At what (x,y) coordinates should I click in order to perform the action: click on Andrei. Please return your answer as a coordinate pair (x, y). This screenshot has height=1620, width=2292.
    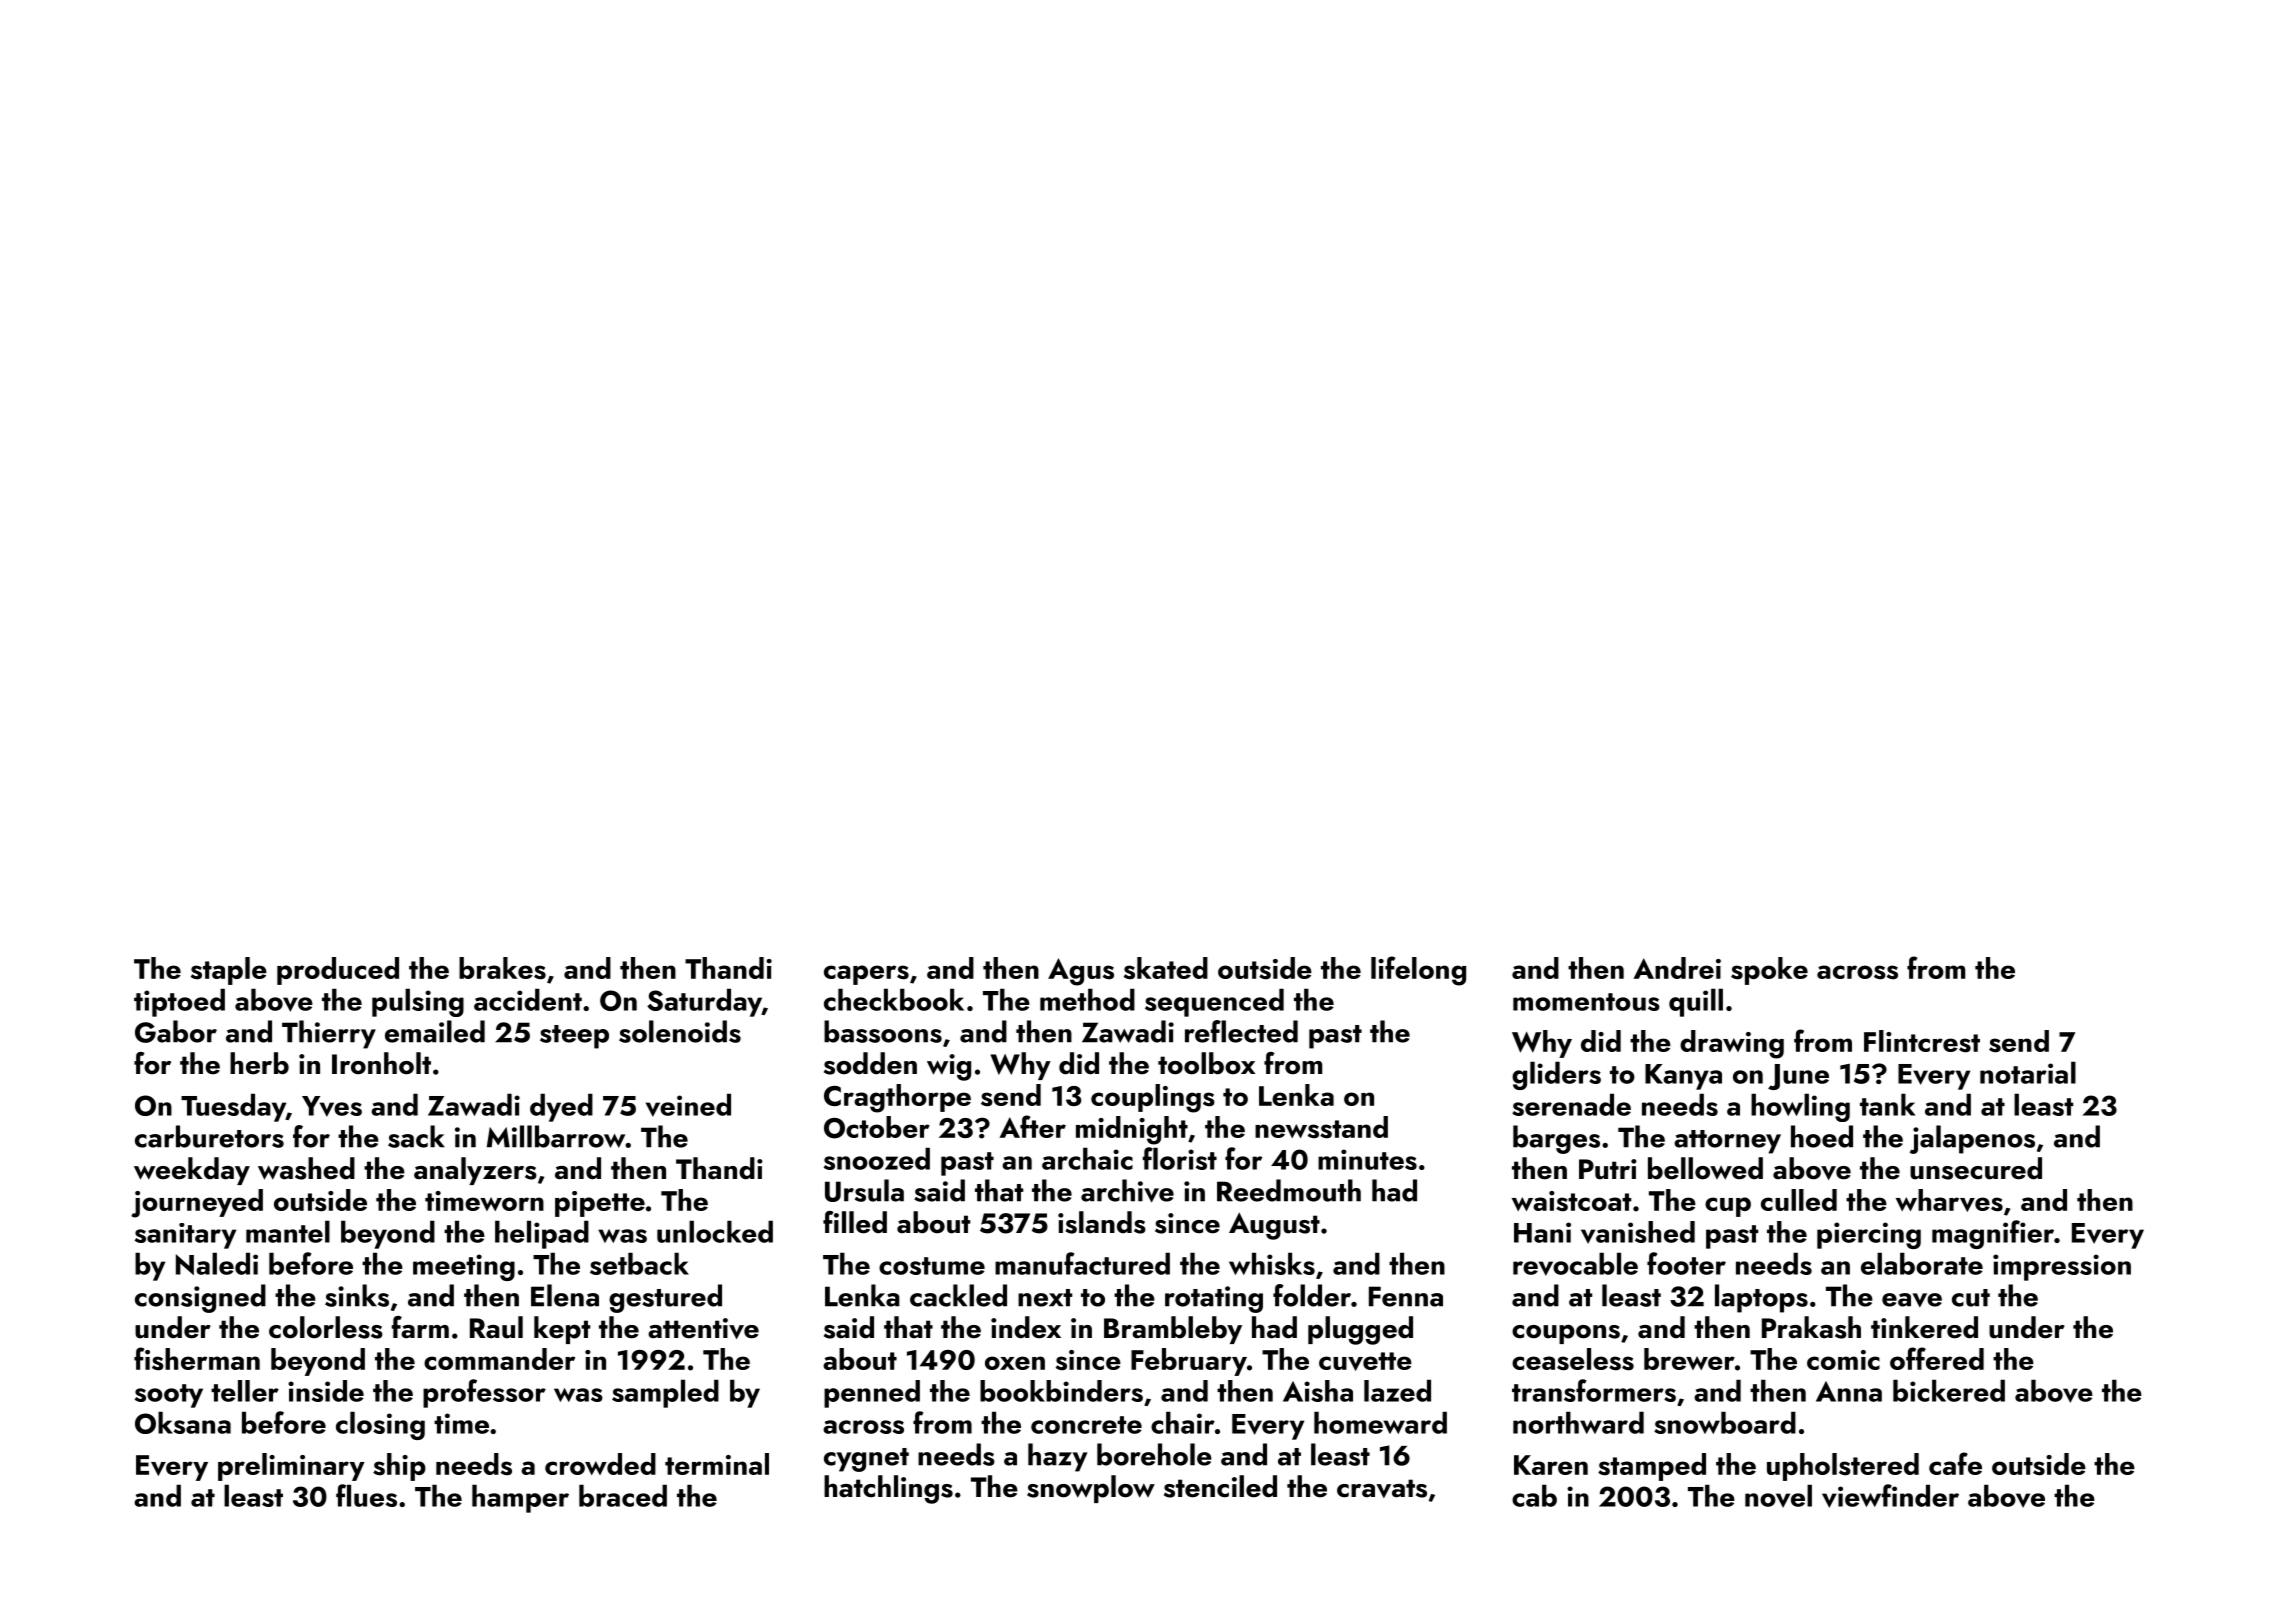
    Looking at the image, I should click on (1677, 968).
